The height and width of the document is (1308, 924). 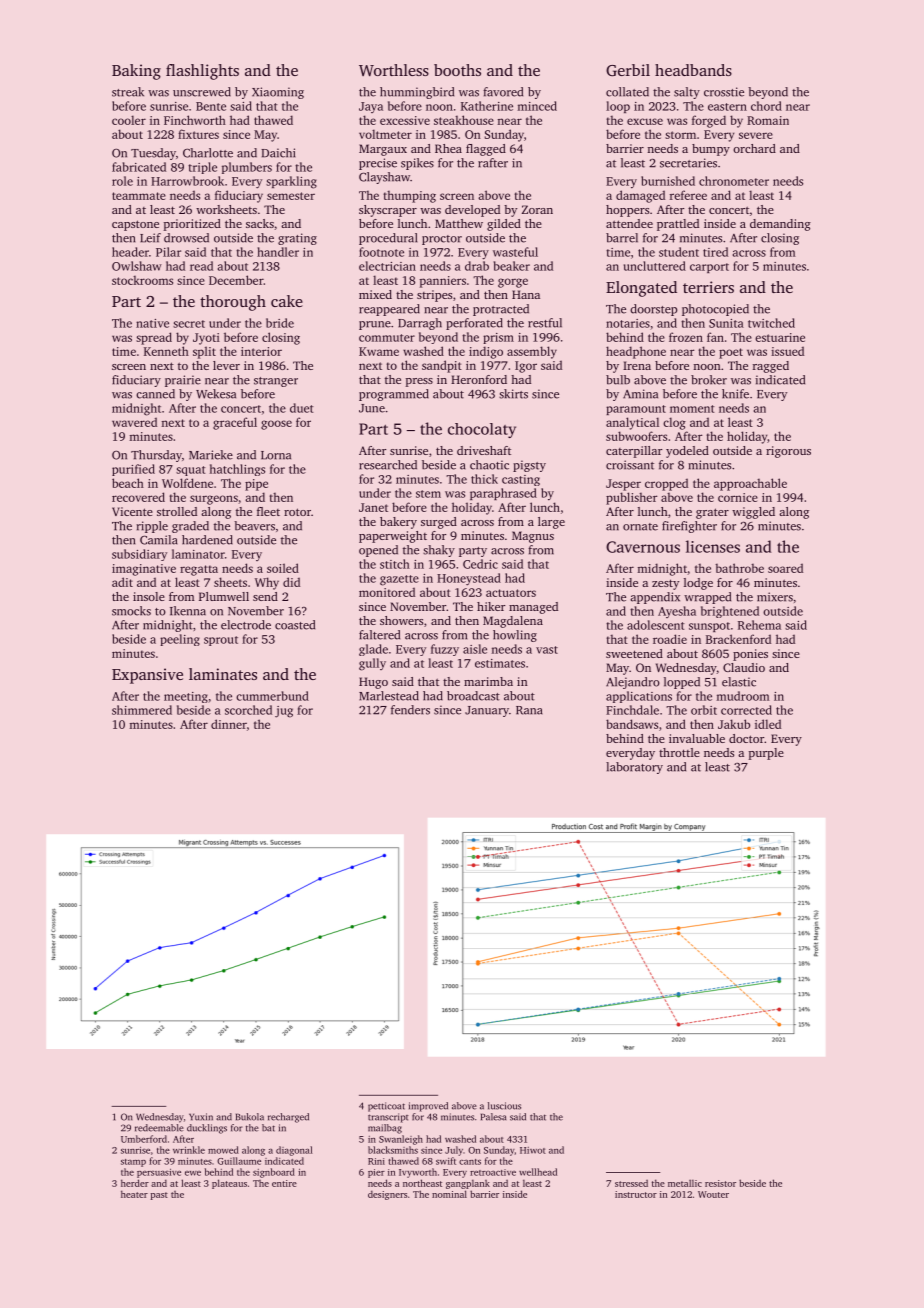 What do you see at coordinates (457, 70) in the document?
I see `booths` at bounding box center [457, 70].
